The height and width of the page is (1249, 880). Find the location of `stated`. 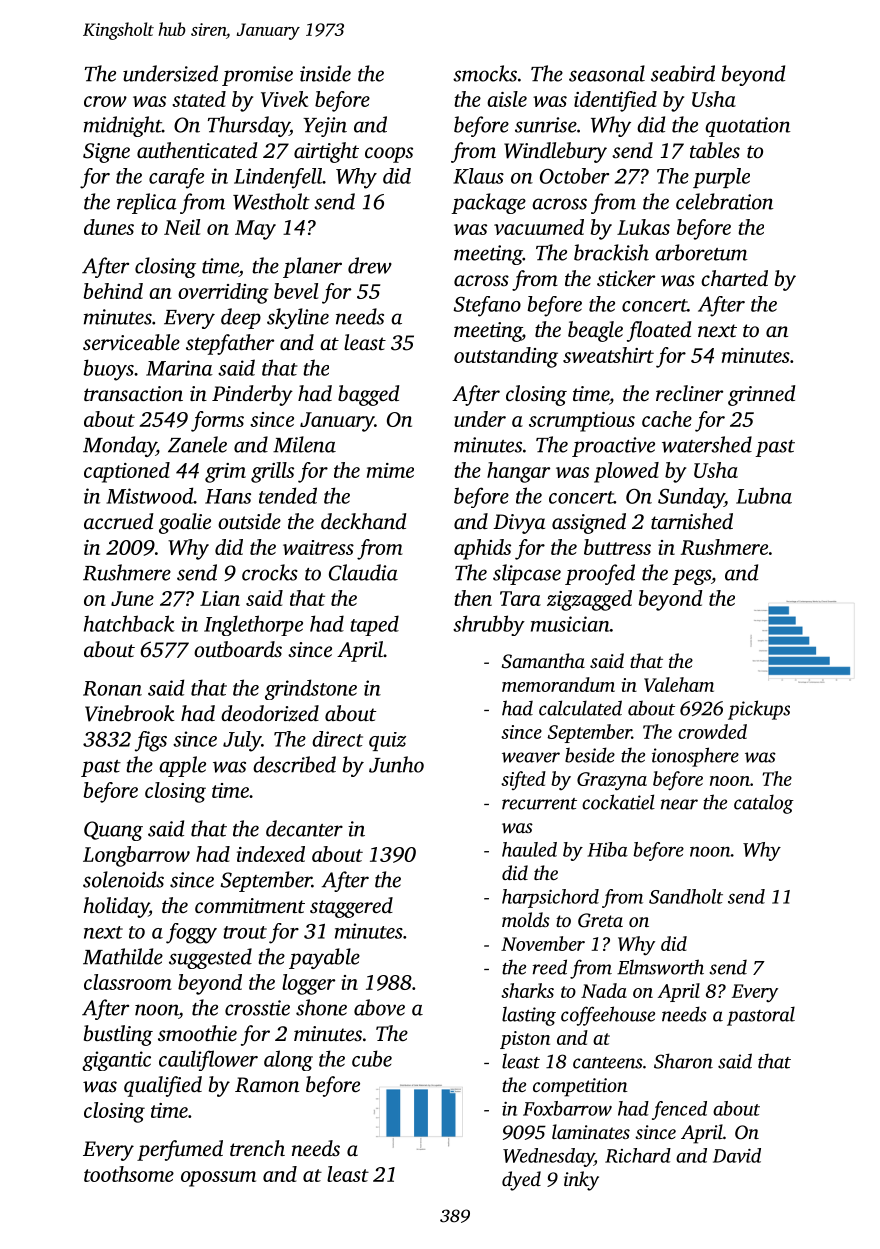

stated is located at coordinates (199, 99).
